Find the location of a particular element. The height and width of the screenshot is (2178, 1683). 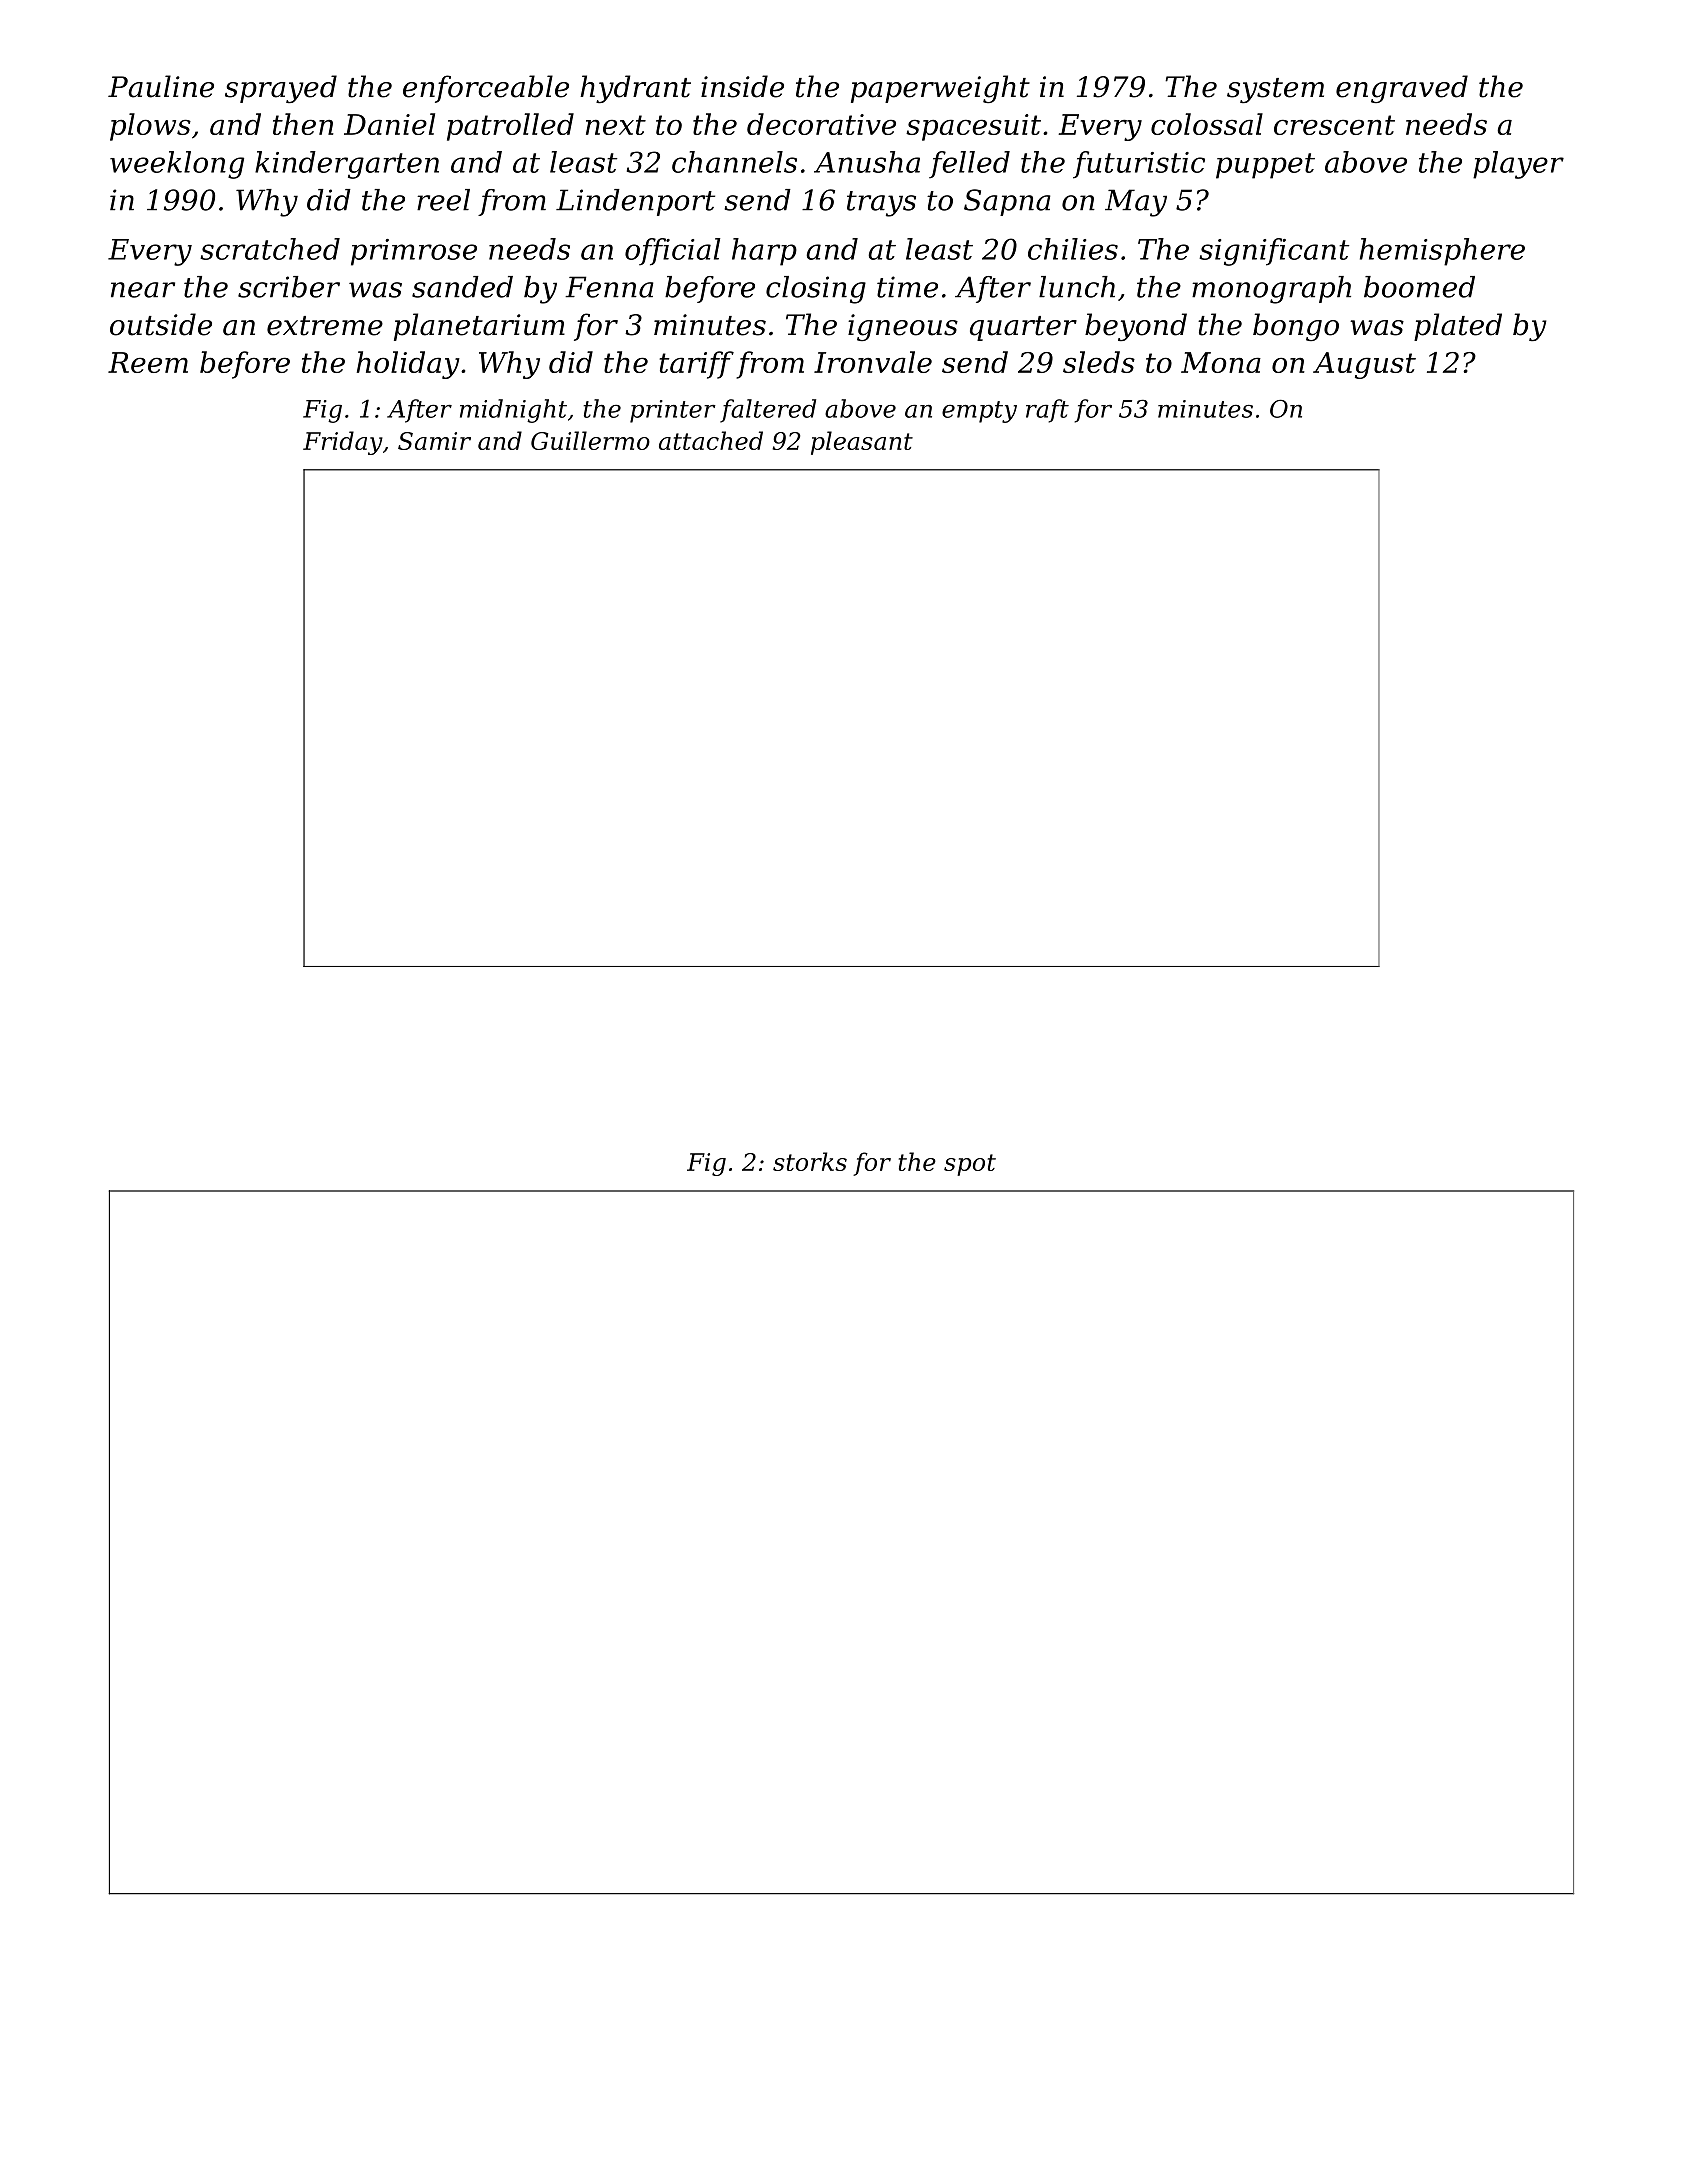

storks is located at coordinates (810, 1161).
